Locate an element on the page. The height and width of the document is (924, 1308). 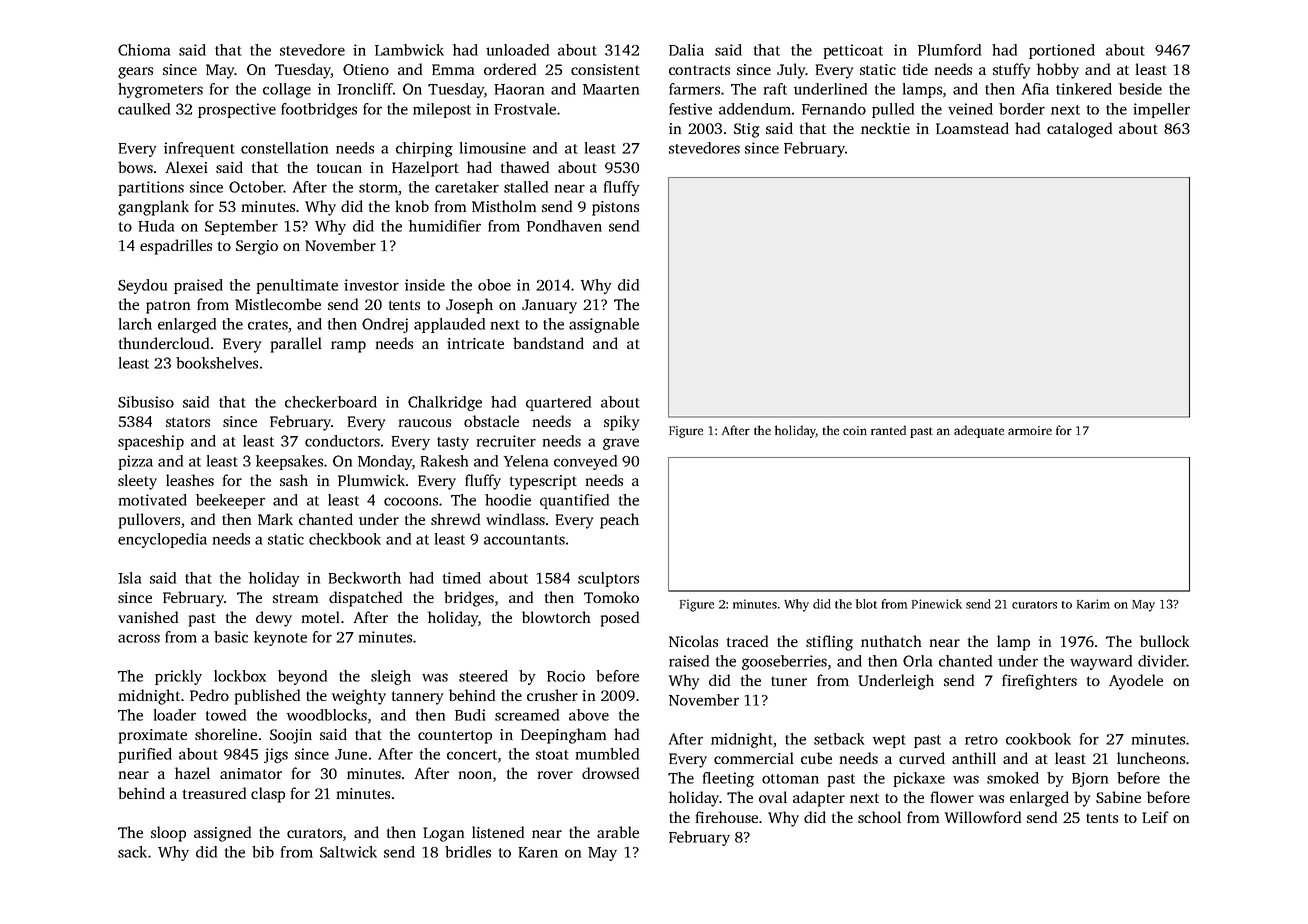
Loamstead is located at coordinates (972, 128).
